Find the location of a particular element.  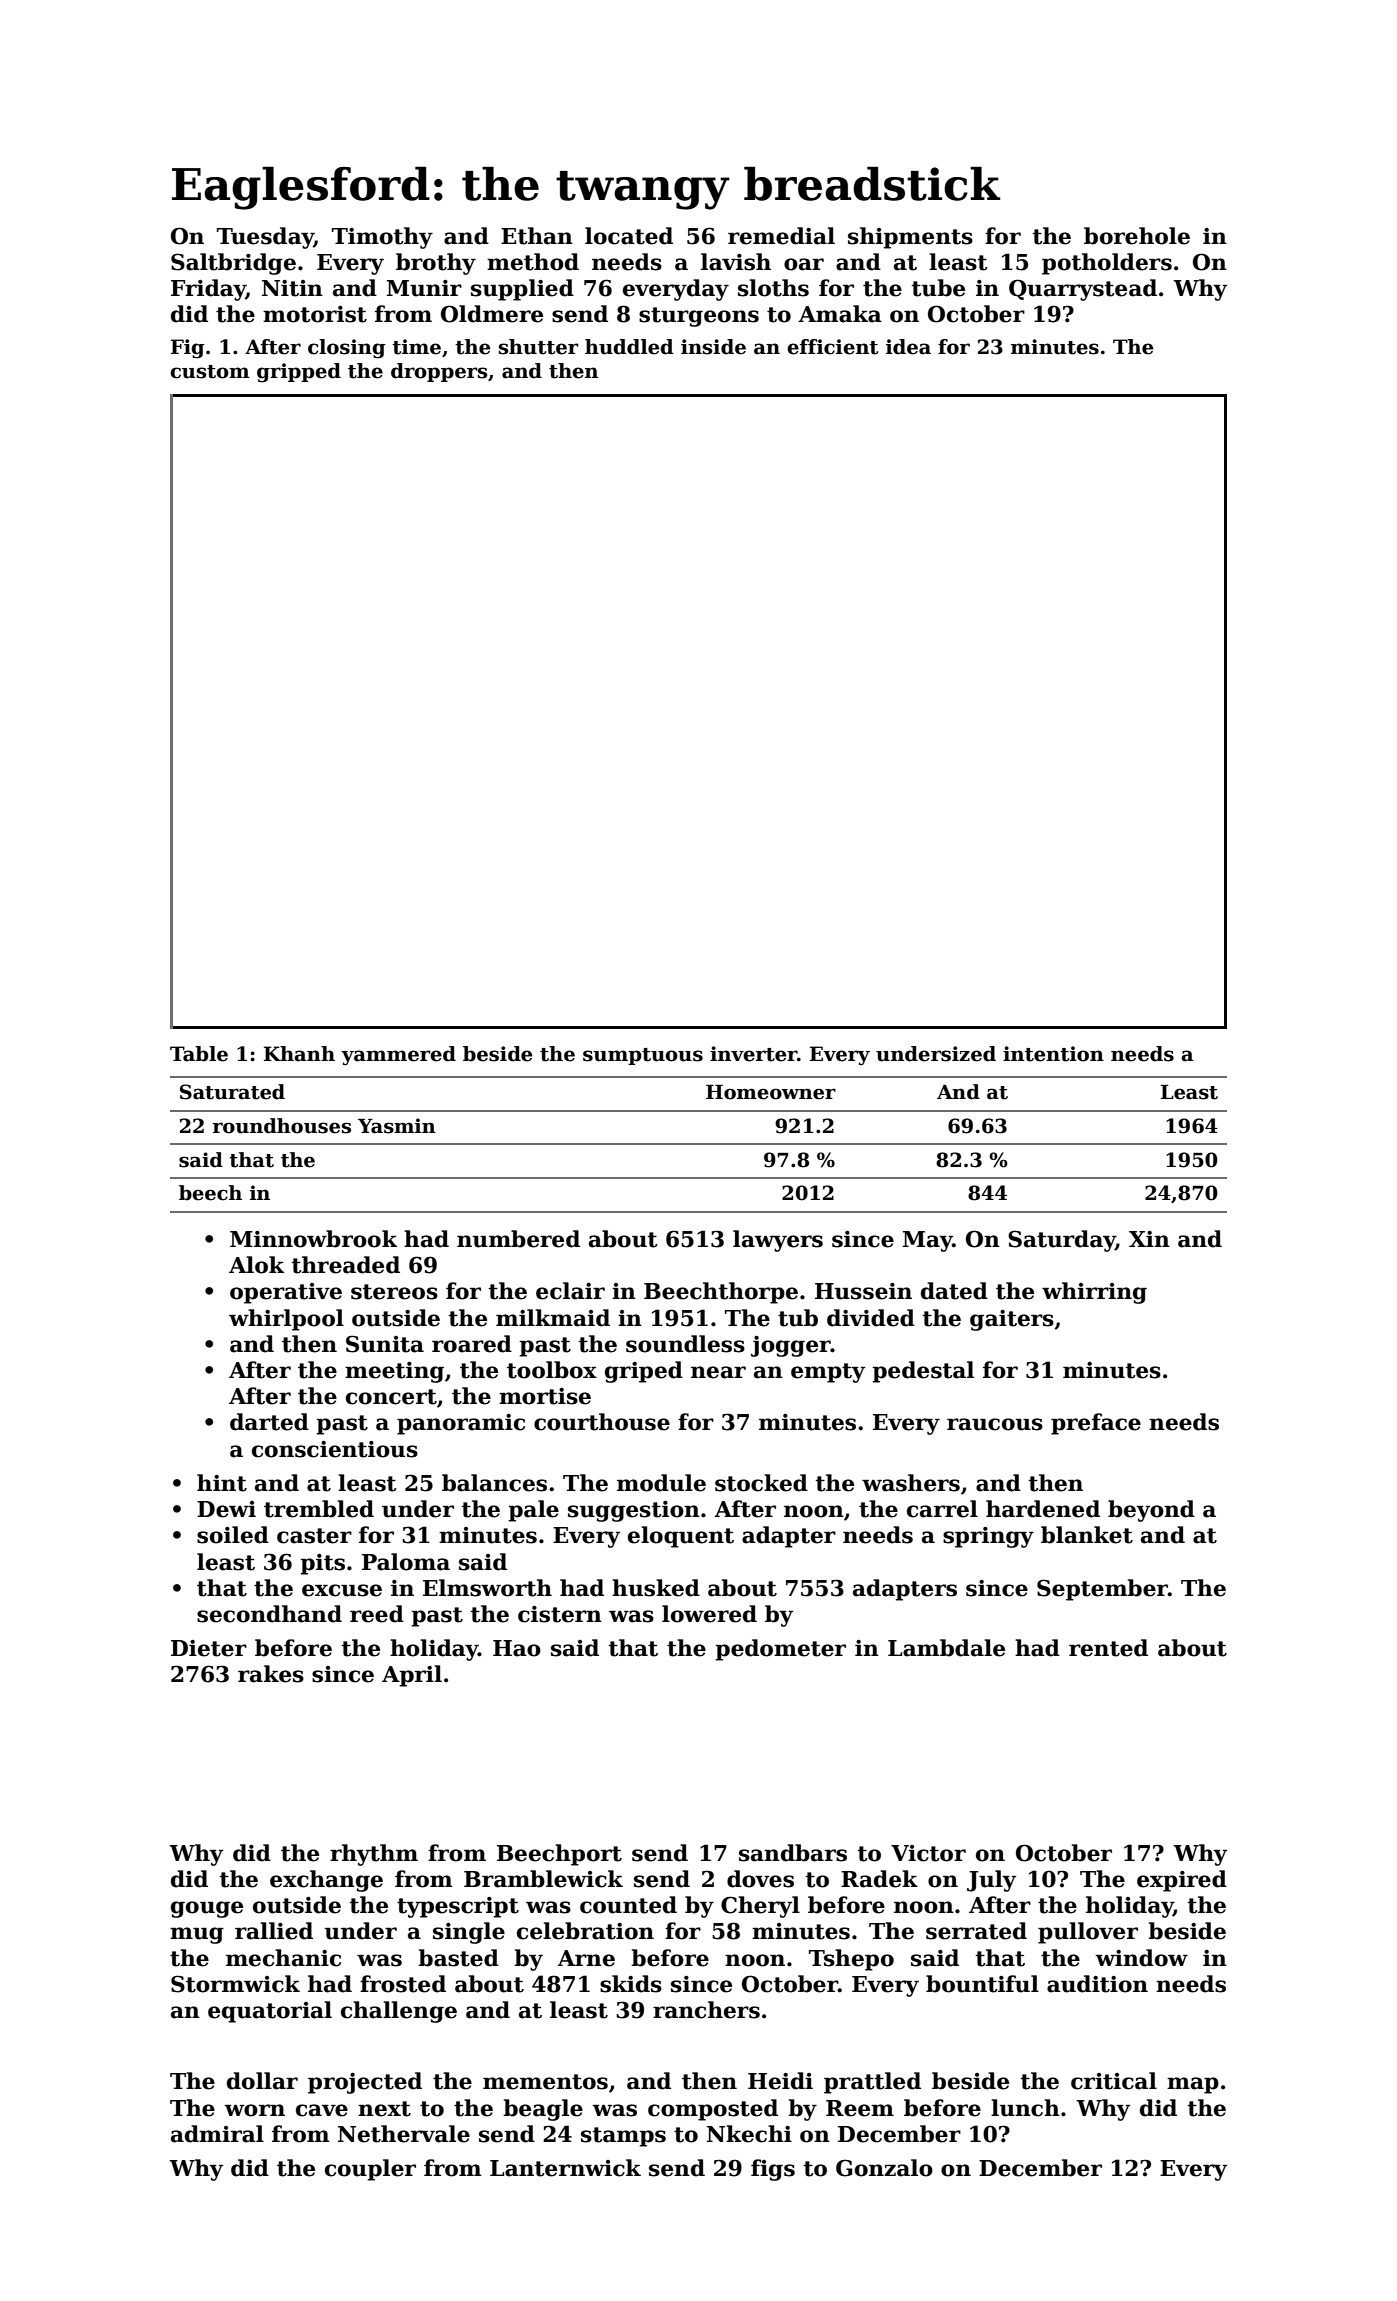

intention is located at coordinates (1053, 1054).
